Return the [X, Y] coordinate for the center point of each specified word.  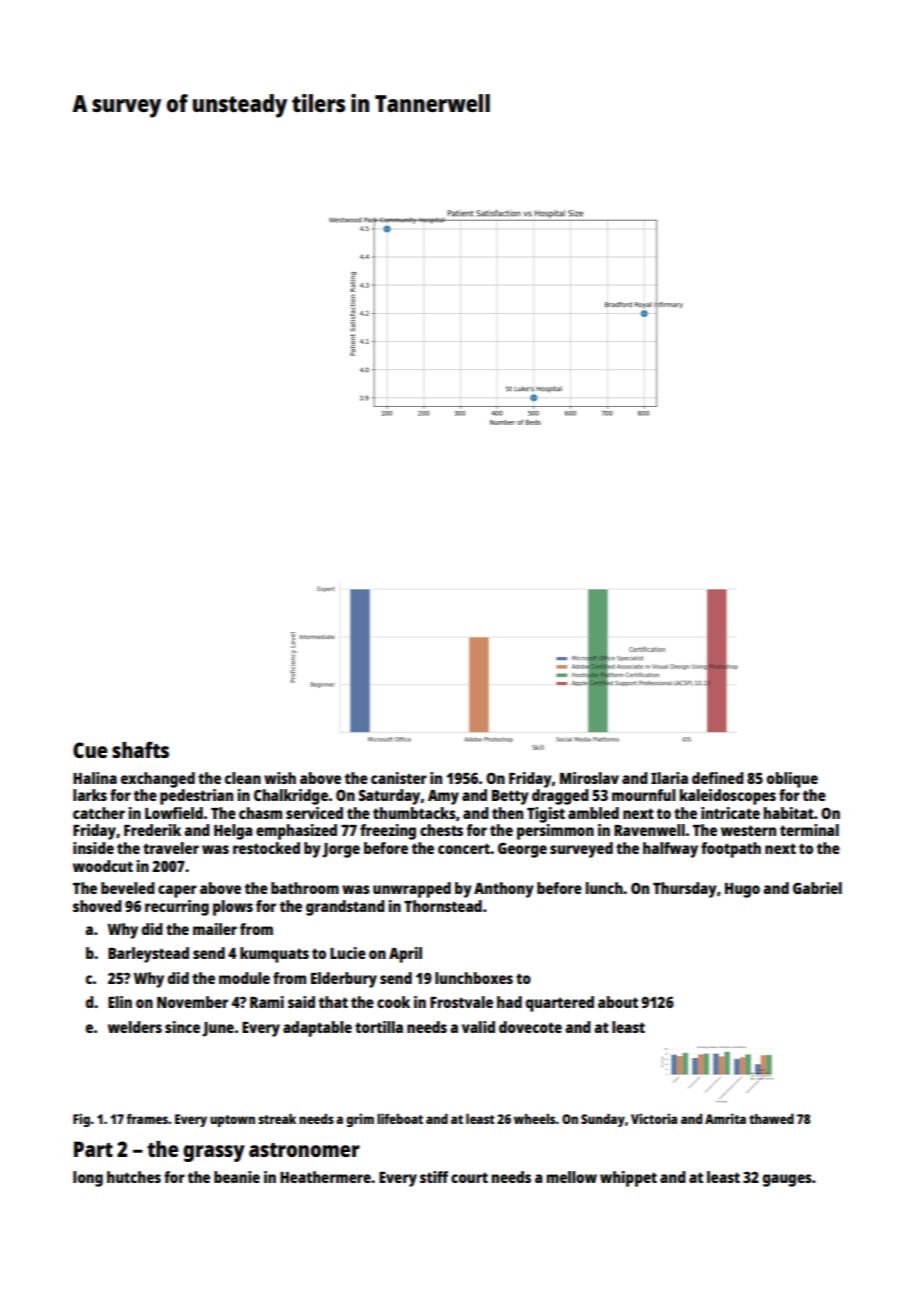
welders [135, 1027]
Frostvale [461, 1002]
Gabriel [817, 888]
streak [277, 1118]
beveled [128, 888]
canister [399, 778]
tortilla [379, 1027]
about [618, 1002]
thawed [771, 1118]
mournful [644, 795]
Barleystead [148, 955]
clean [243, 778]
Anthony [503, 890]
